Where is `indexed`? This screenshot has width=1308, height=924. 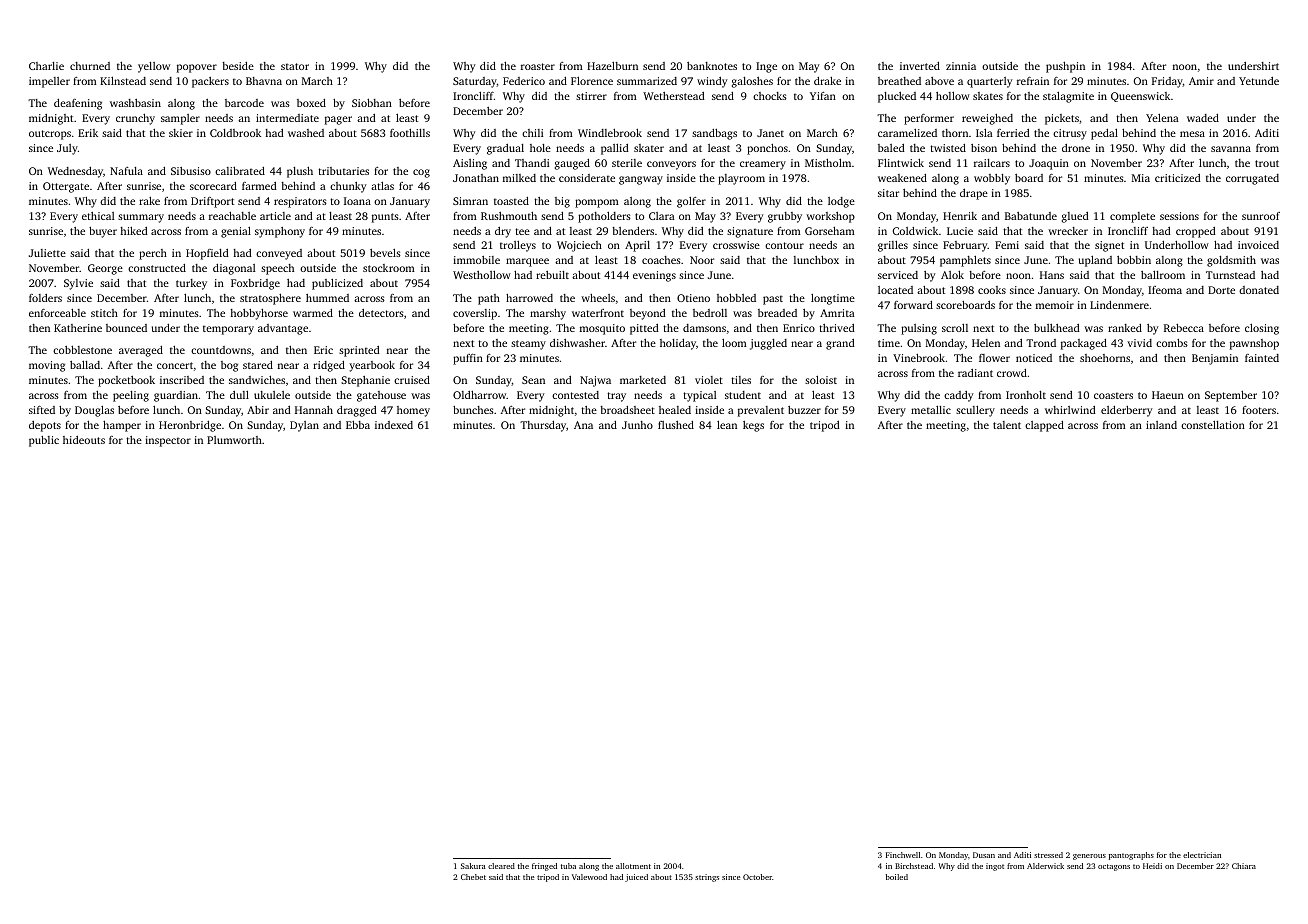
indexed is located at coordinates (394, 425).
